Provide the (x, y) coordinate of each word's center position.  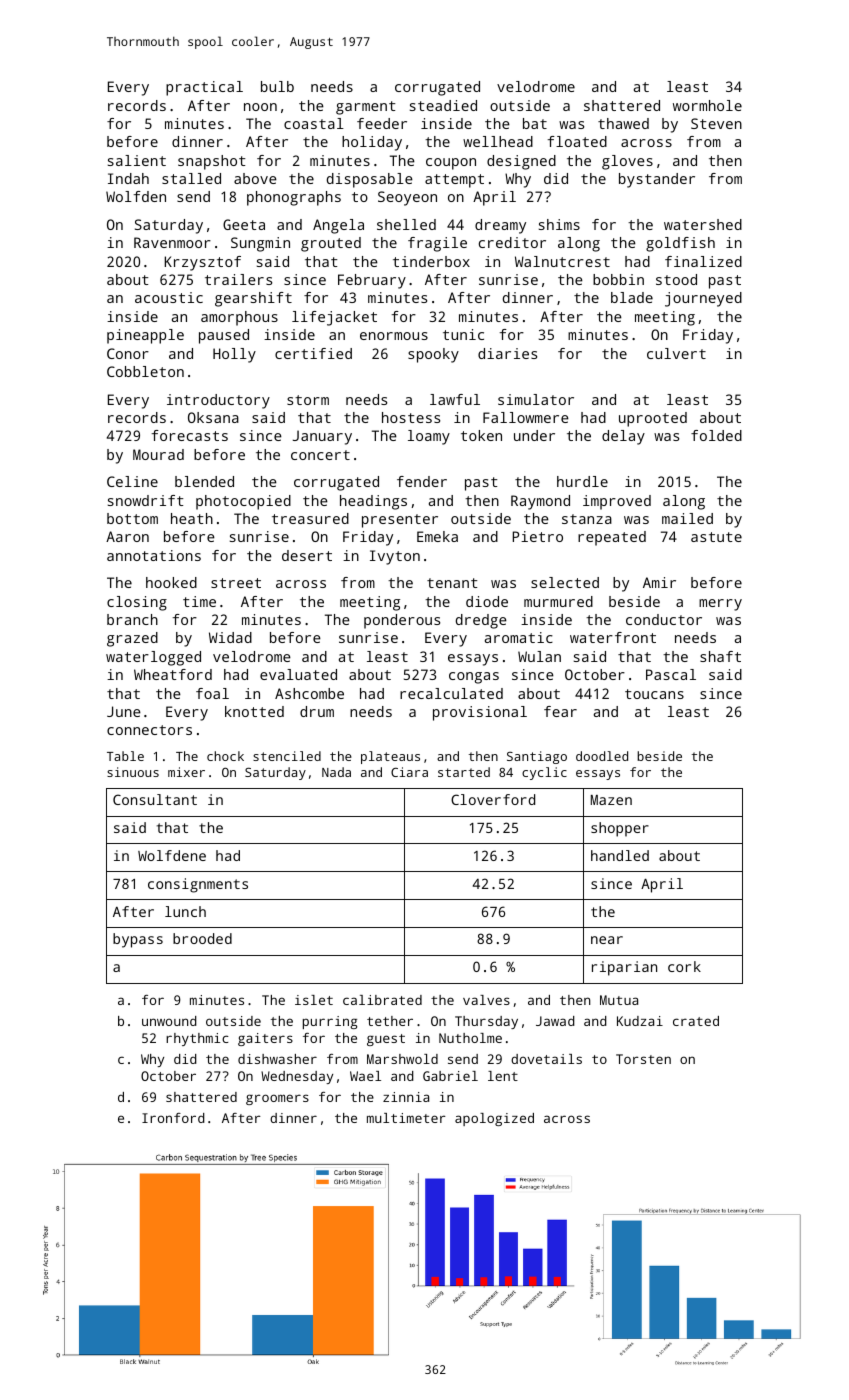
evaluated (298, 674)
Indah (128, 178)
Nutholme (470, 1038)
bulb (277, 86)
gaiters (265, 1039)
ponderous (402, 621)
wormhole (707, 105)
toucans (654, 694)
